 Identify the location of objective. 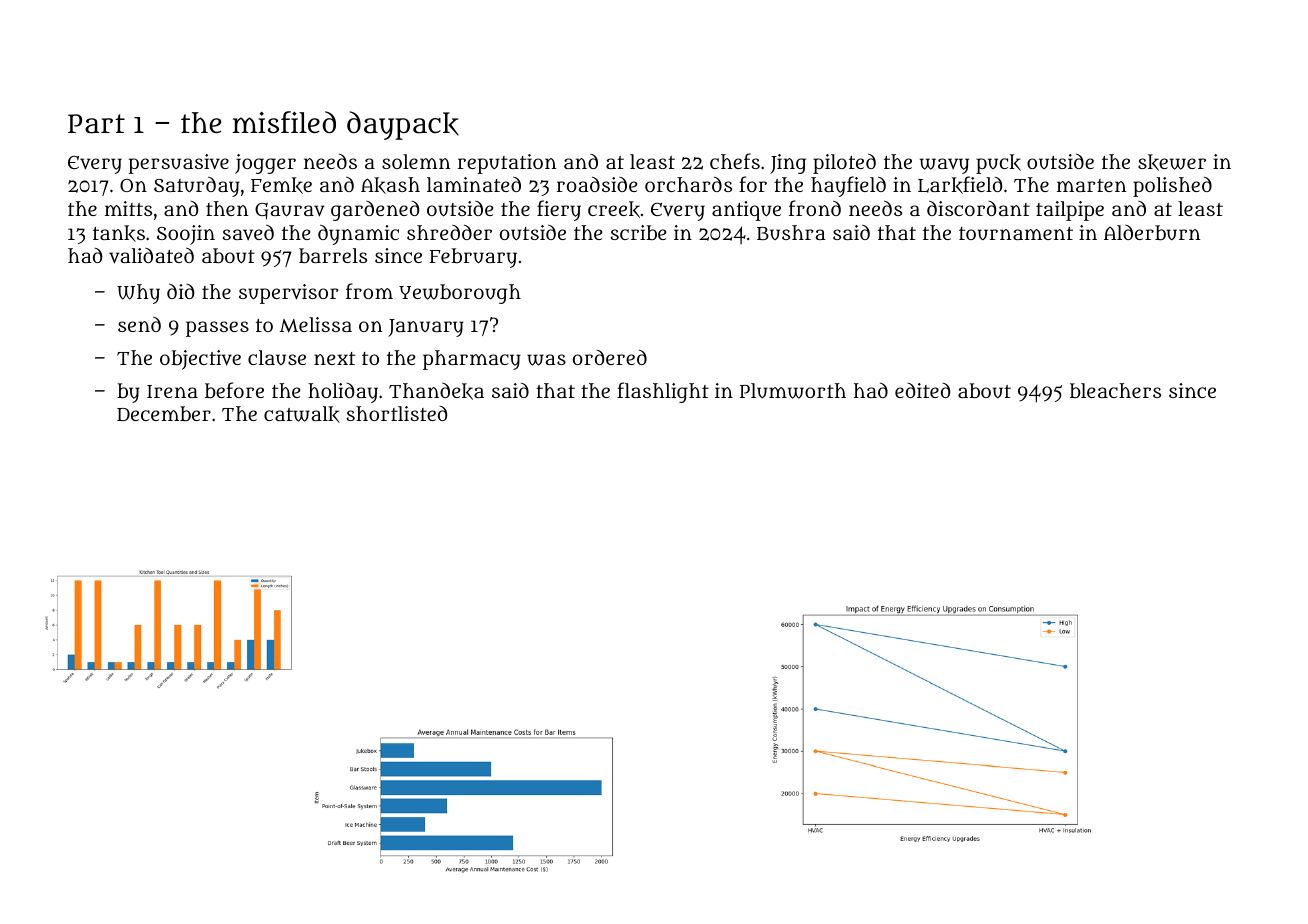
(200, 360).
